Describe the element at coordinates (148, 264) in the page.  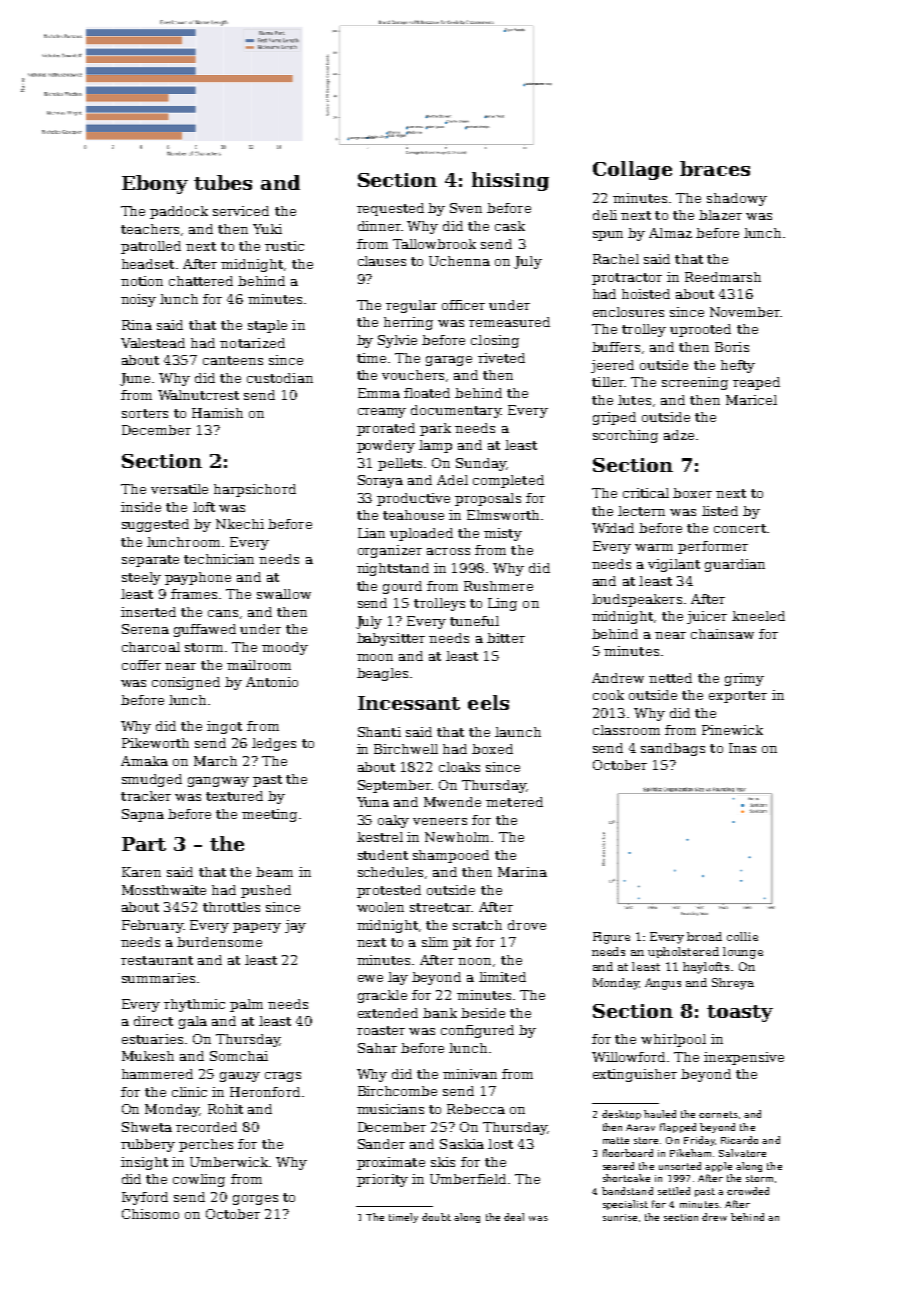
I see `headset` at that location.
